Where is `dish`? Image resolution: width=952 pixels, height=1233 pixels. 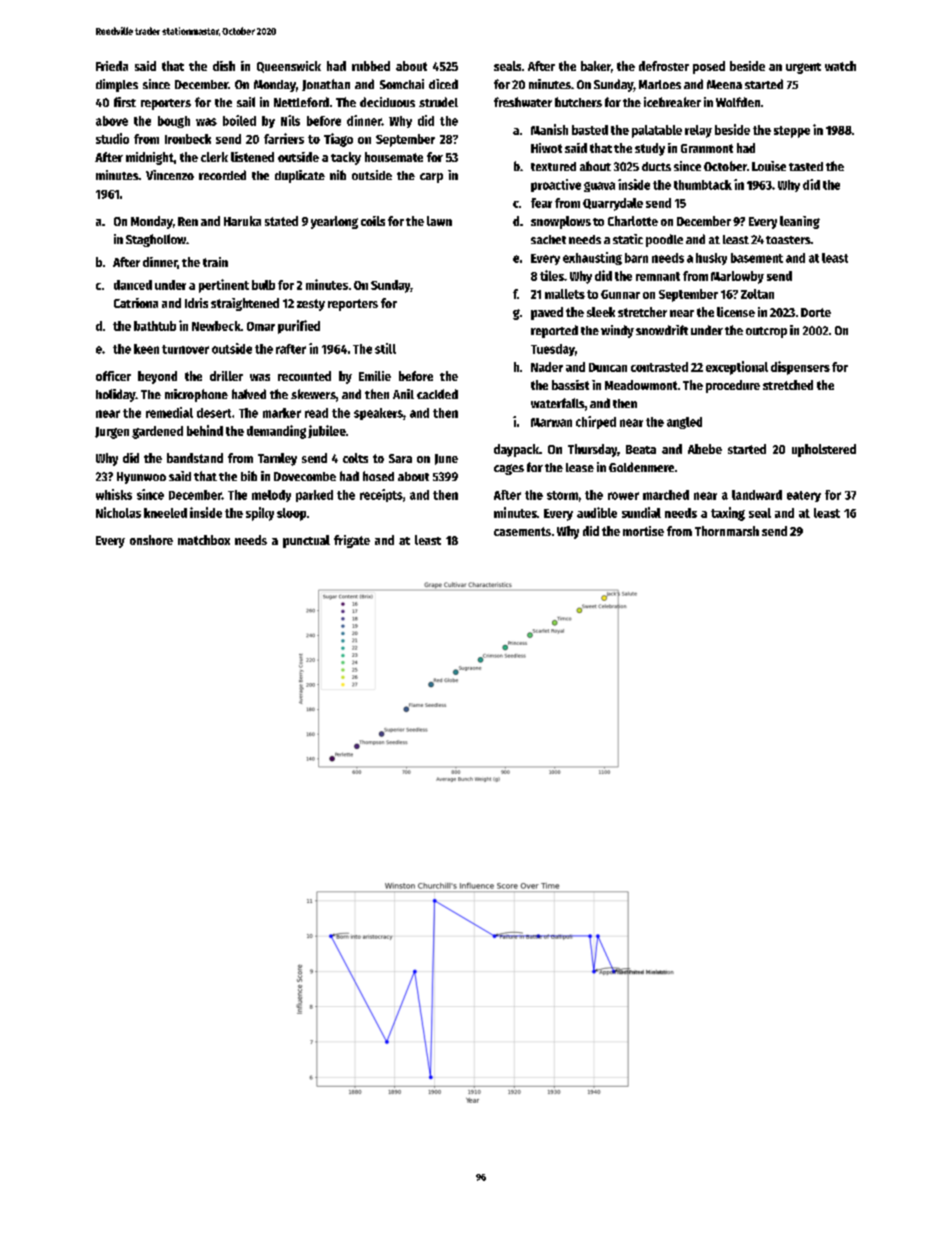 dish is located at coordinates (224, 66).
